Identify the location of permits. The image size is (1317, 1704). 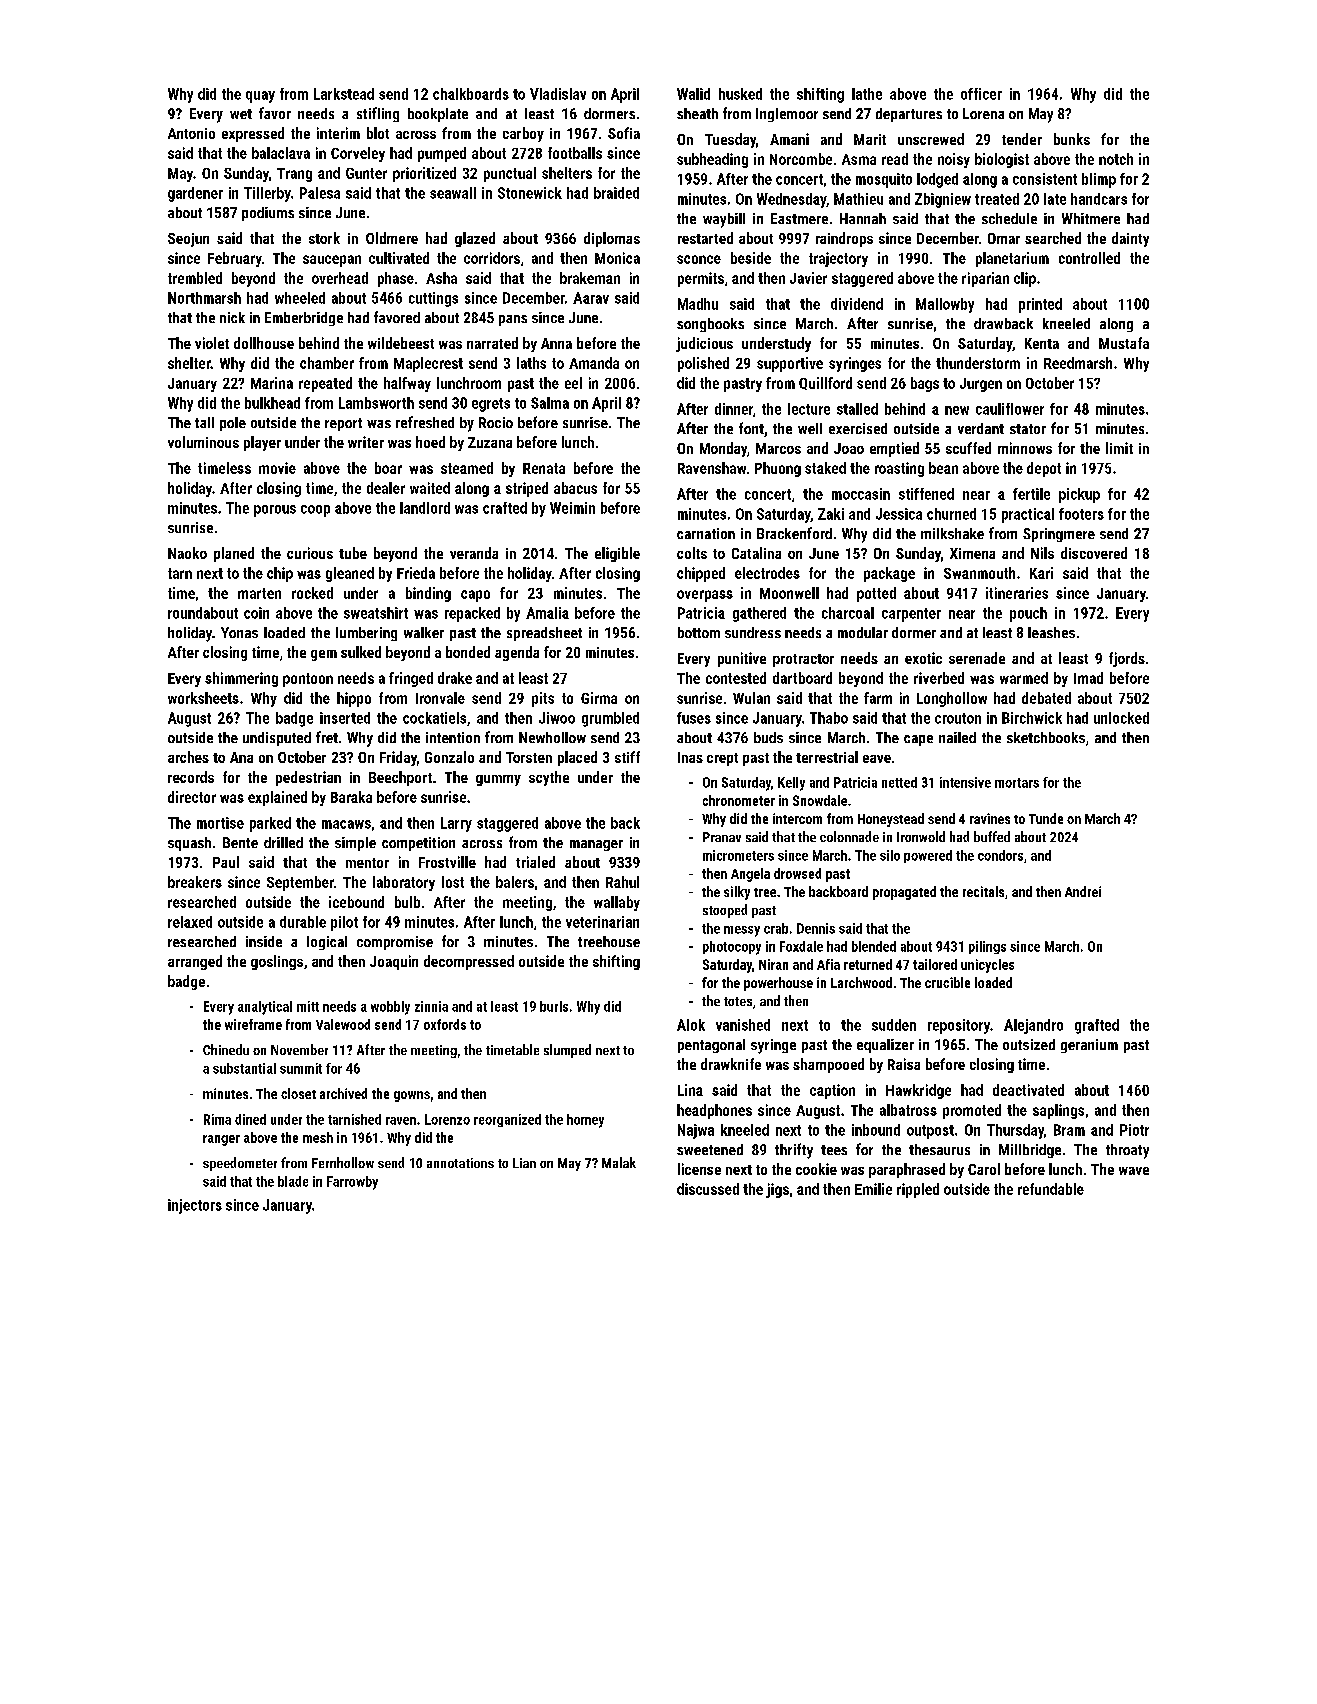
(701, 279).
